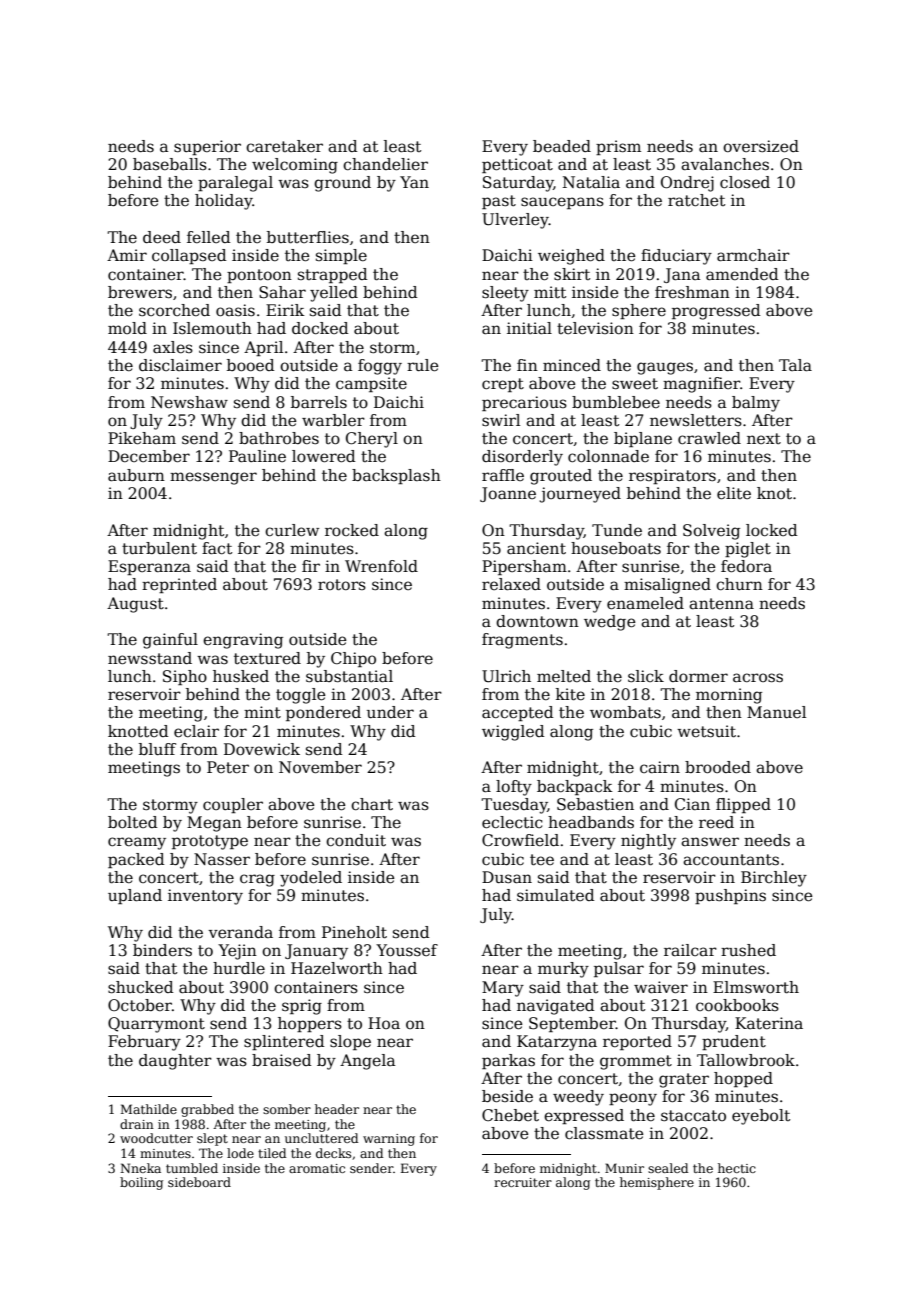 This screenshot has width=924, height=1314. I want to click on Ondrej, so click(687, 184).
